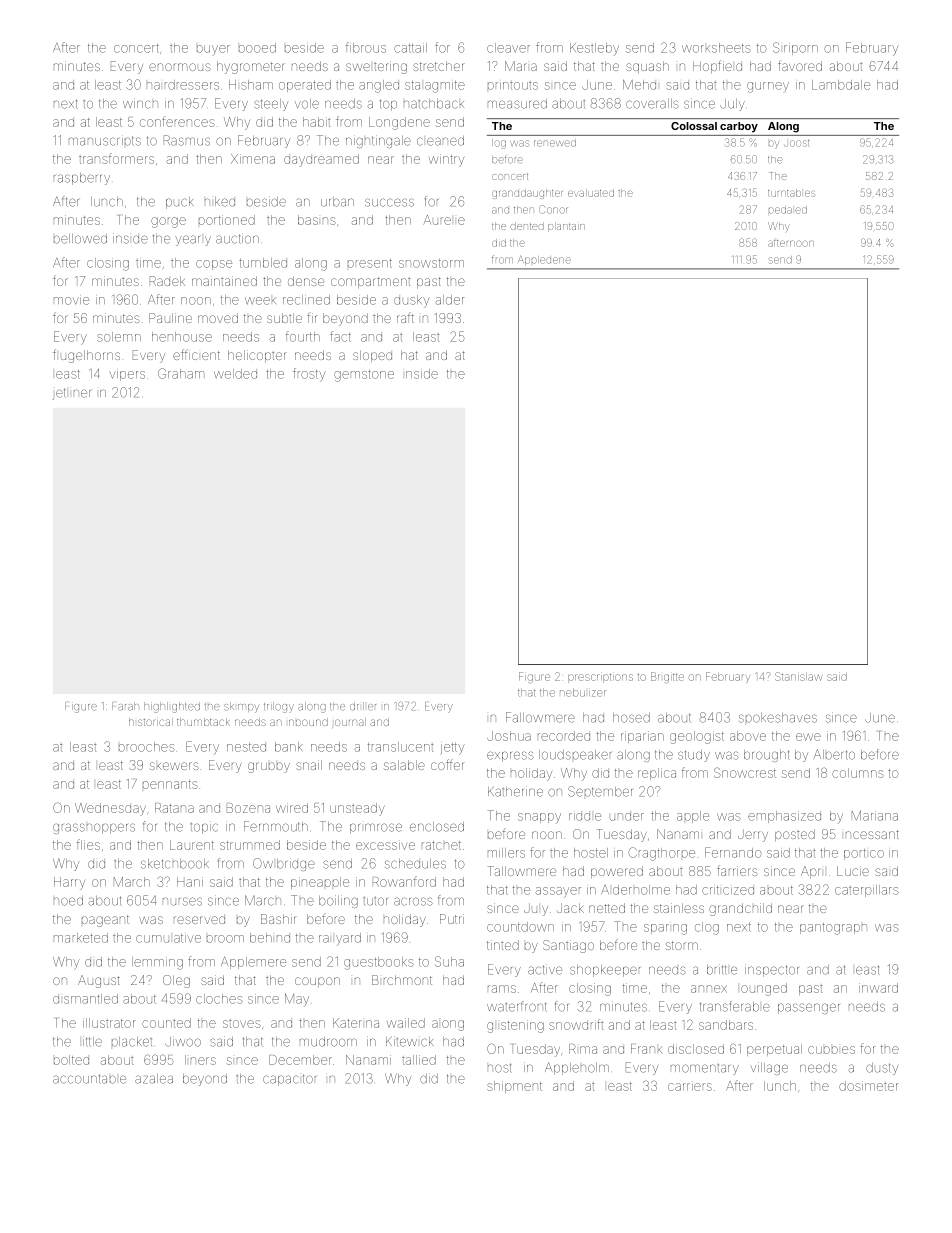  I want to click on cleaver, so click(508, 48).
